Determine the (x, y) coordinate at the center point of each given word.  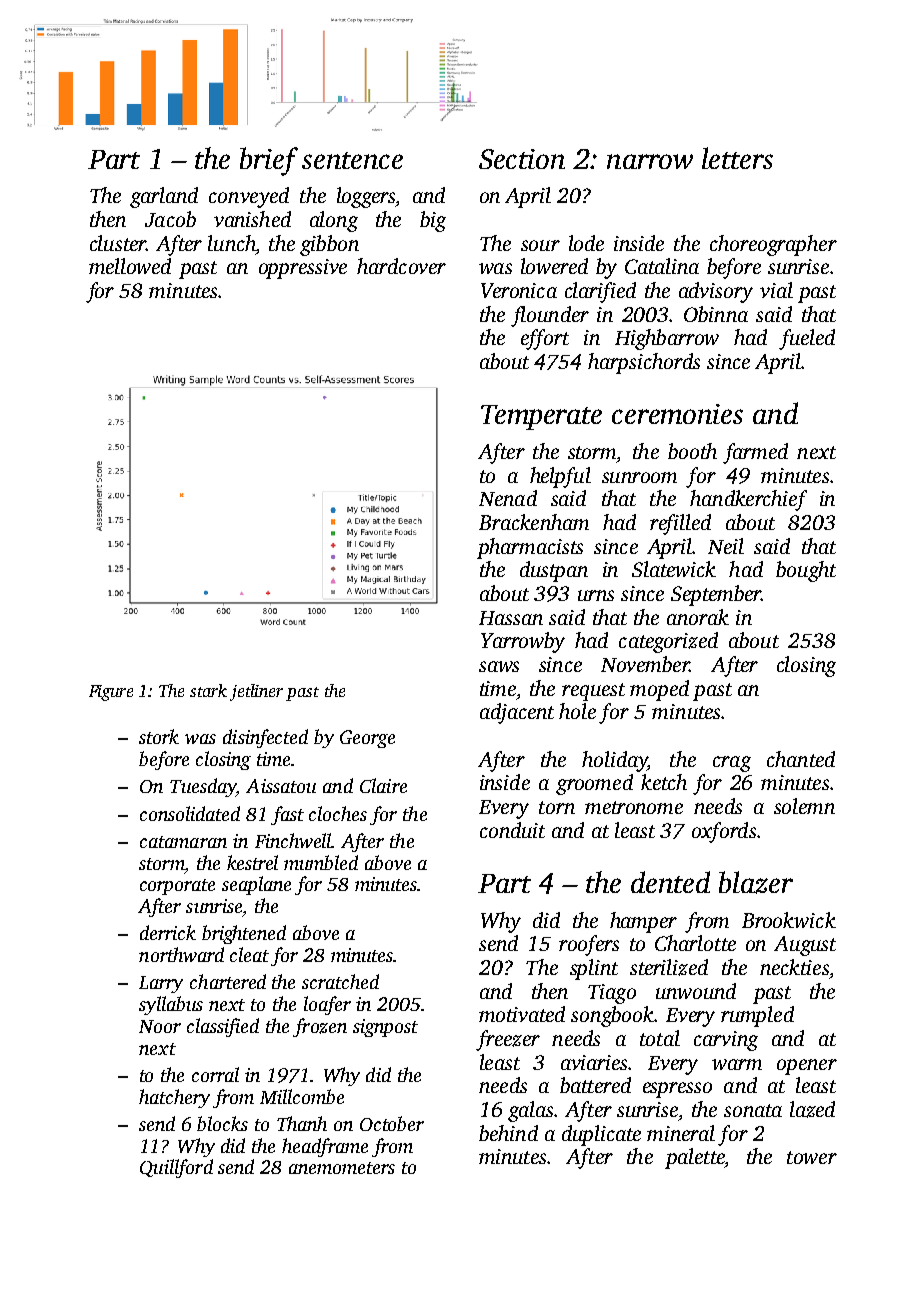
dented (670, 882)
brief (269, 161)
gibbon (329, 245)
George (367, 739)
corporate (177, 887)
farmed (755, 453)
